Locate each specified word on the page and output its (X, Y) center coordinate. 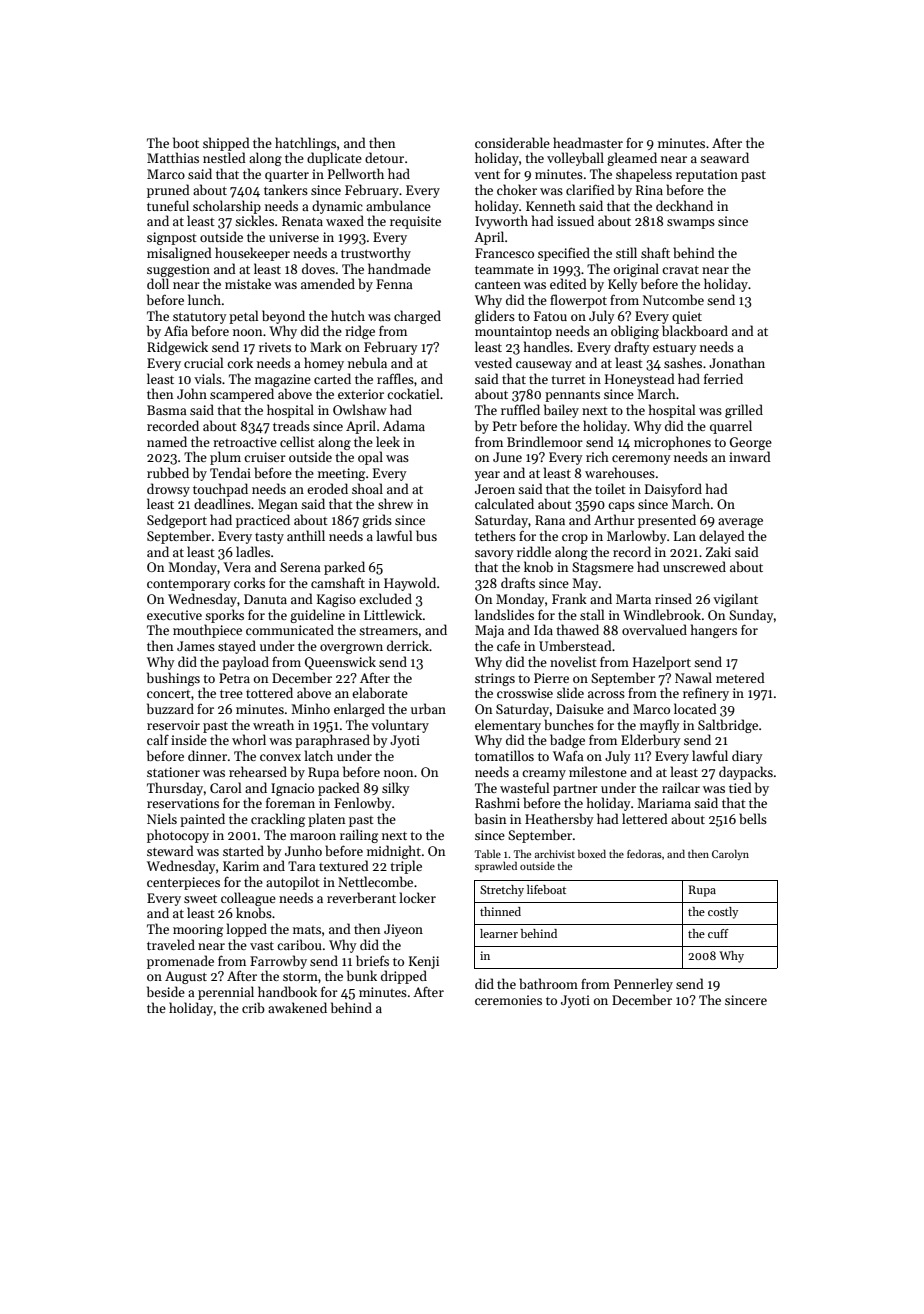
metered (740, 677)
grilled (744, 411)
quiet (687, 317)
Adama (404, 425)
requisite (415, 222)
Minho (310, 708)
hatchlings (305, 144)
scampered (242, 395)
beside (166, 991)
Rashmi (497, 802)
